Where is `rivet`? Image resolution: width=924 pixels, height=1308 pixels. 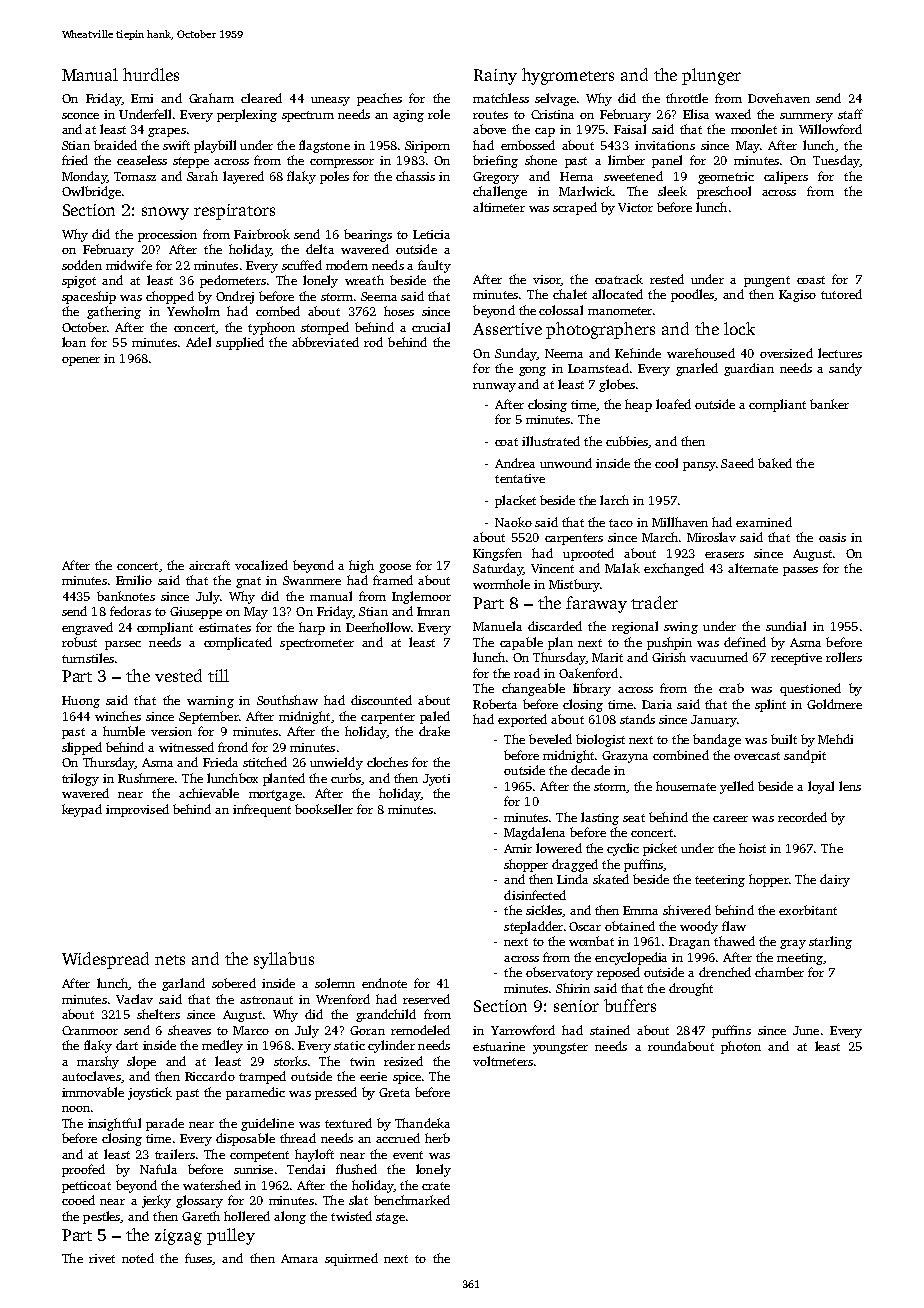
rivet is located at coordinates (102, 1258).
